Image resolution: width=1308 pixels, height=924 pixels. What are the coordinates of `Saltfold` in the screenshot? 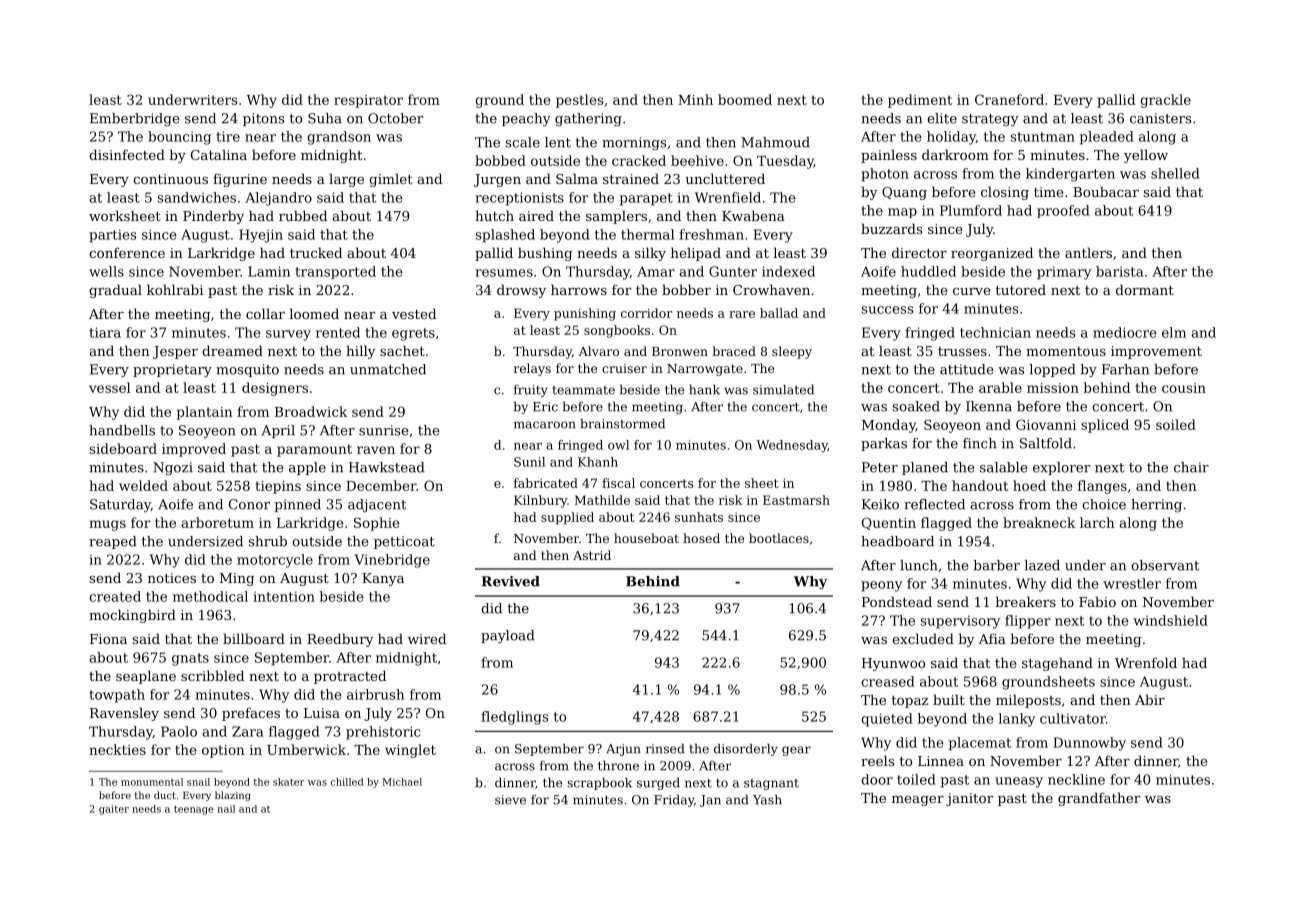 It's located at (1046, 443).
